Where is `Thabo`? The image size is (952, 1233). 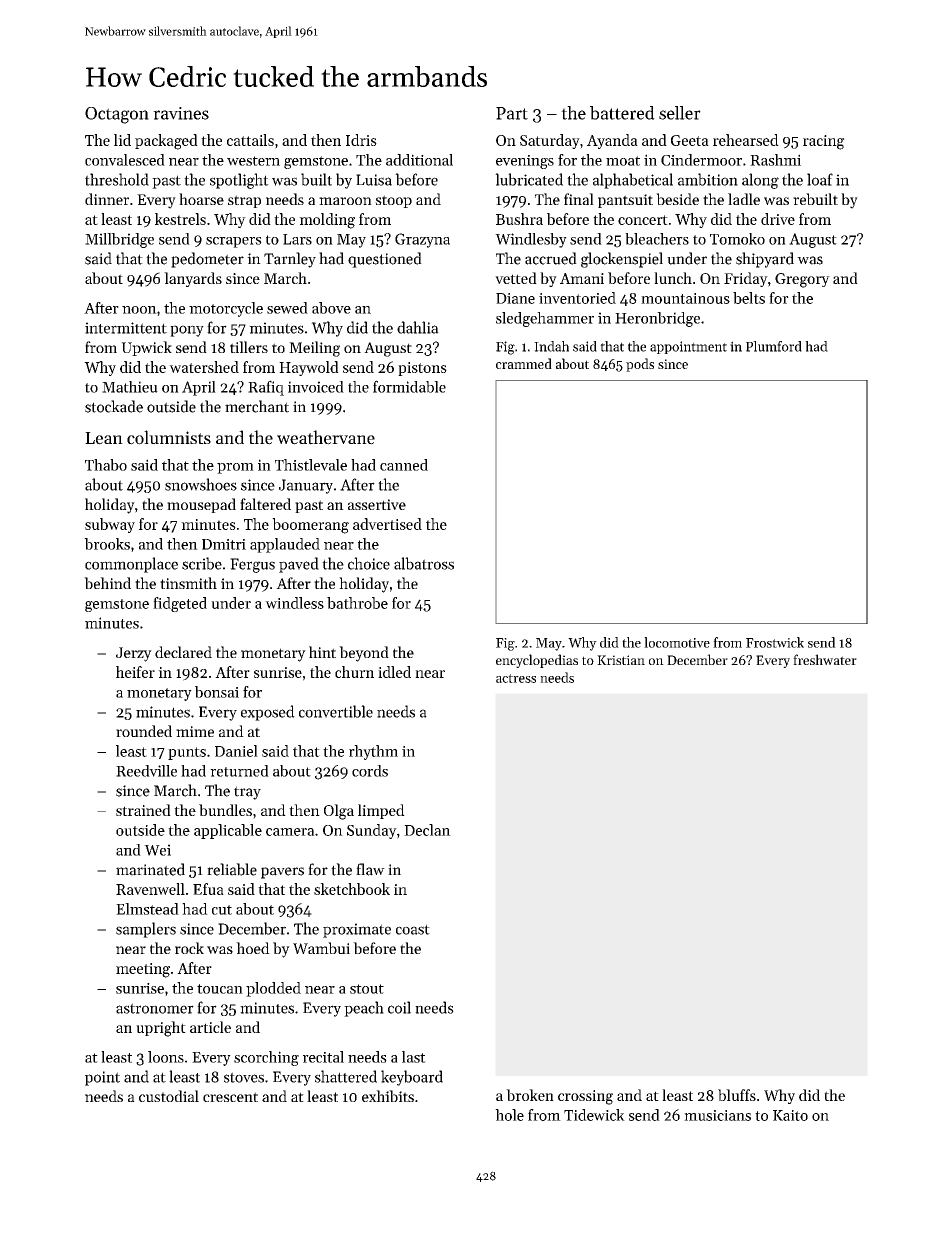 Thabo is located at coordinates (106, 465).
